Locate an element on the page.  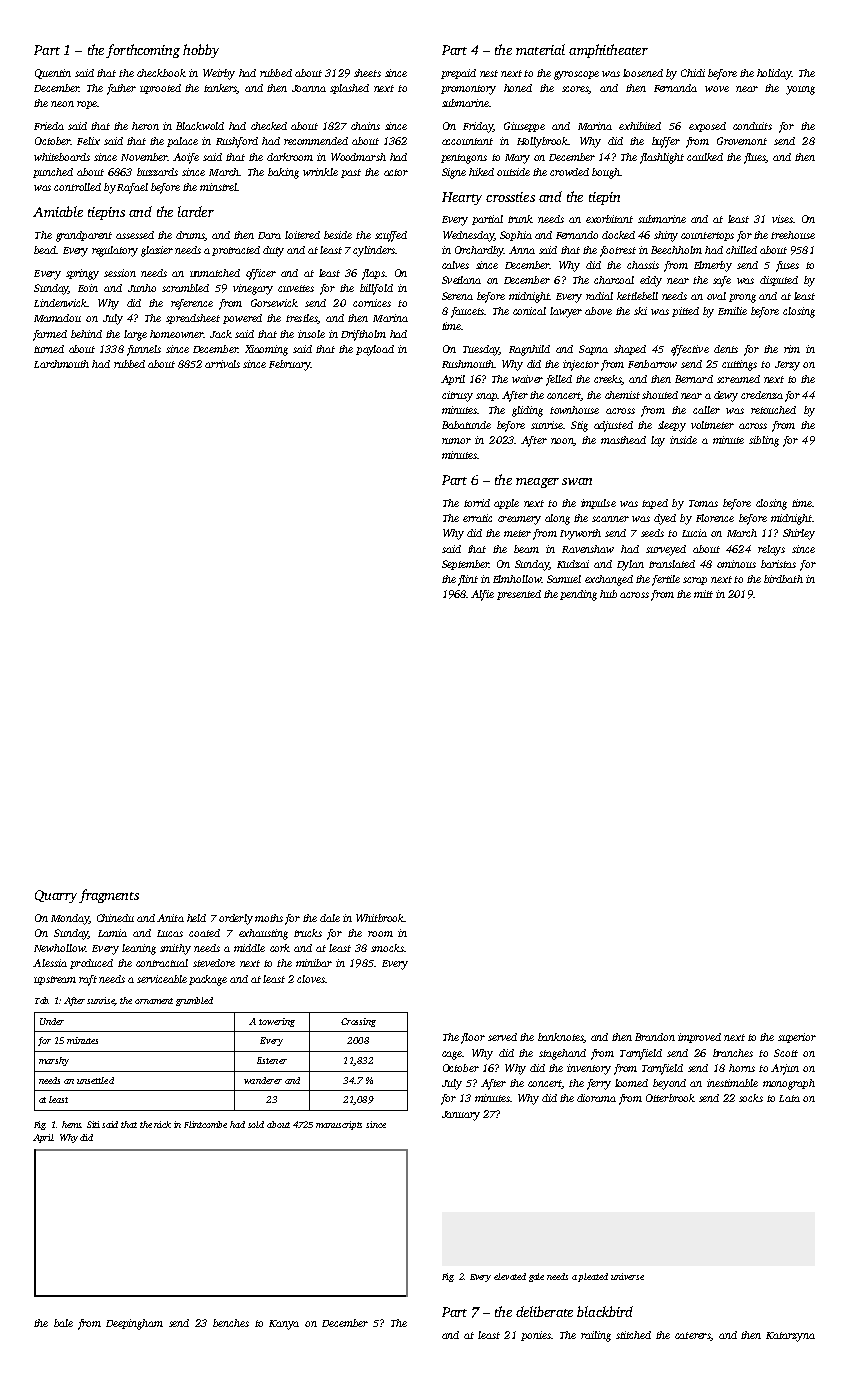
Rushford is located at coordinates (237, 142).
